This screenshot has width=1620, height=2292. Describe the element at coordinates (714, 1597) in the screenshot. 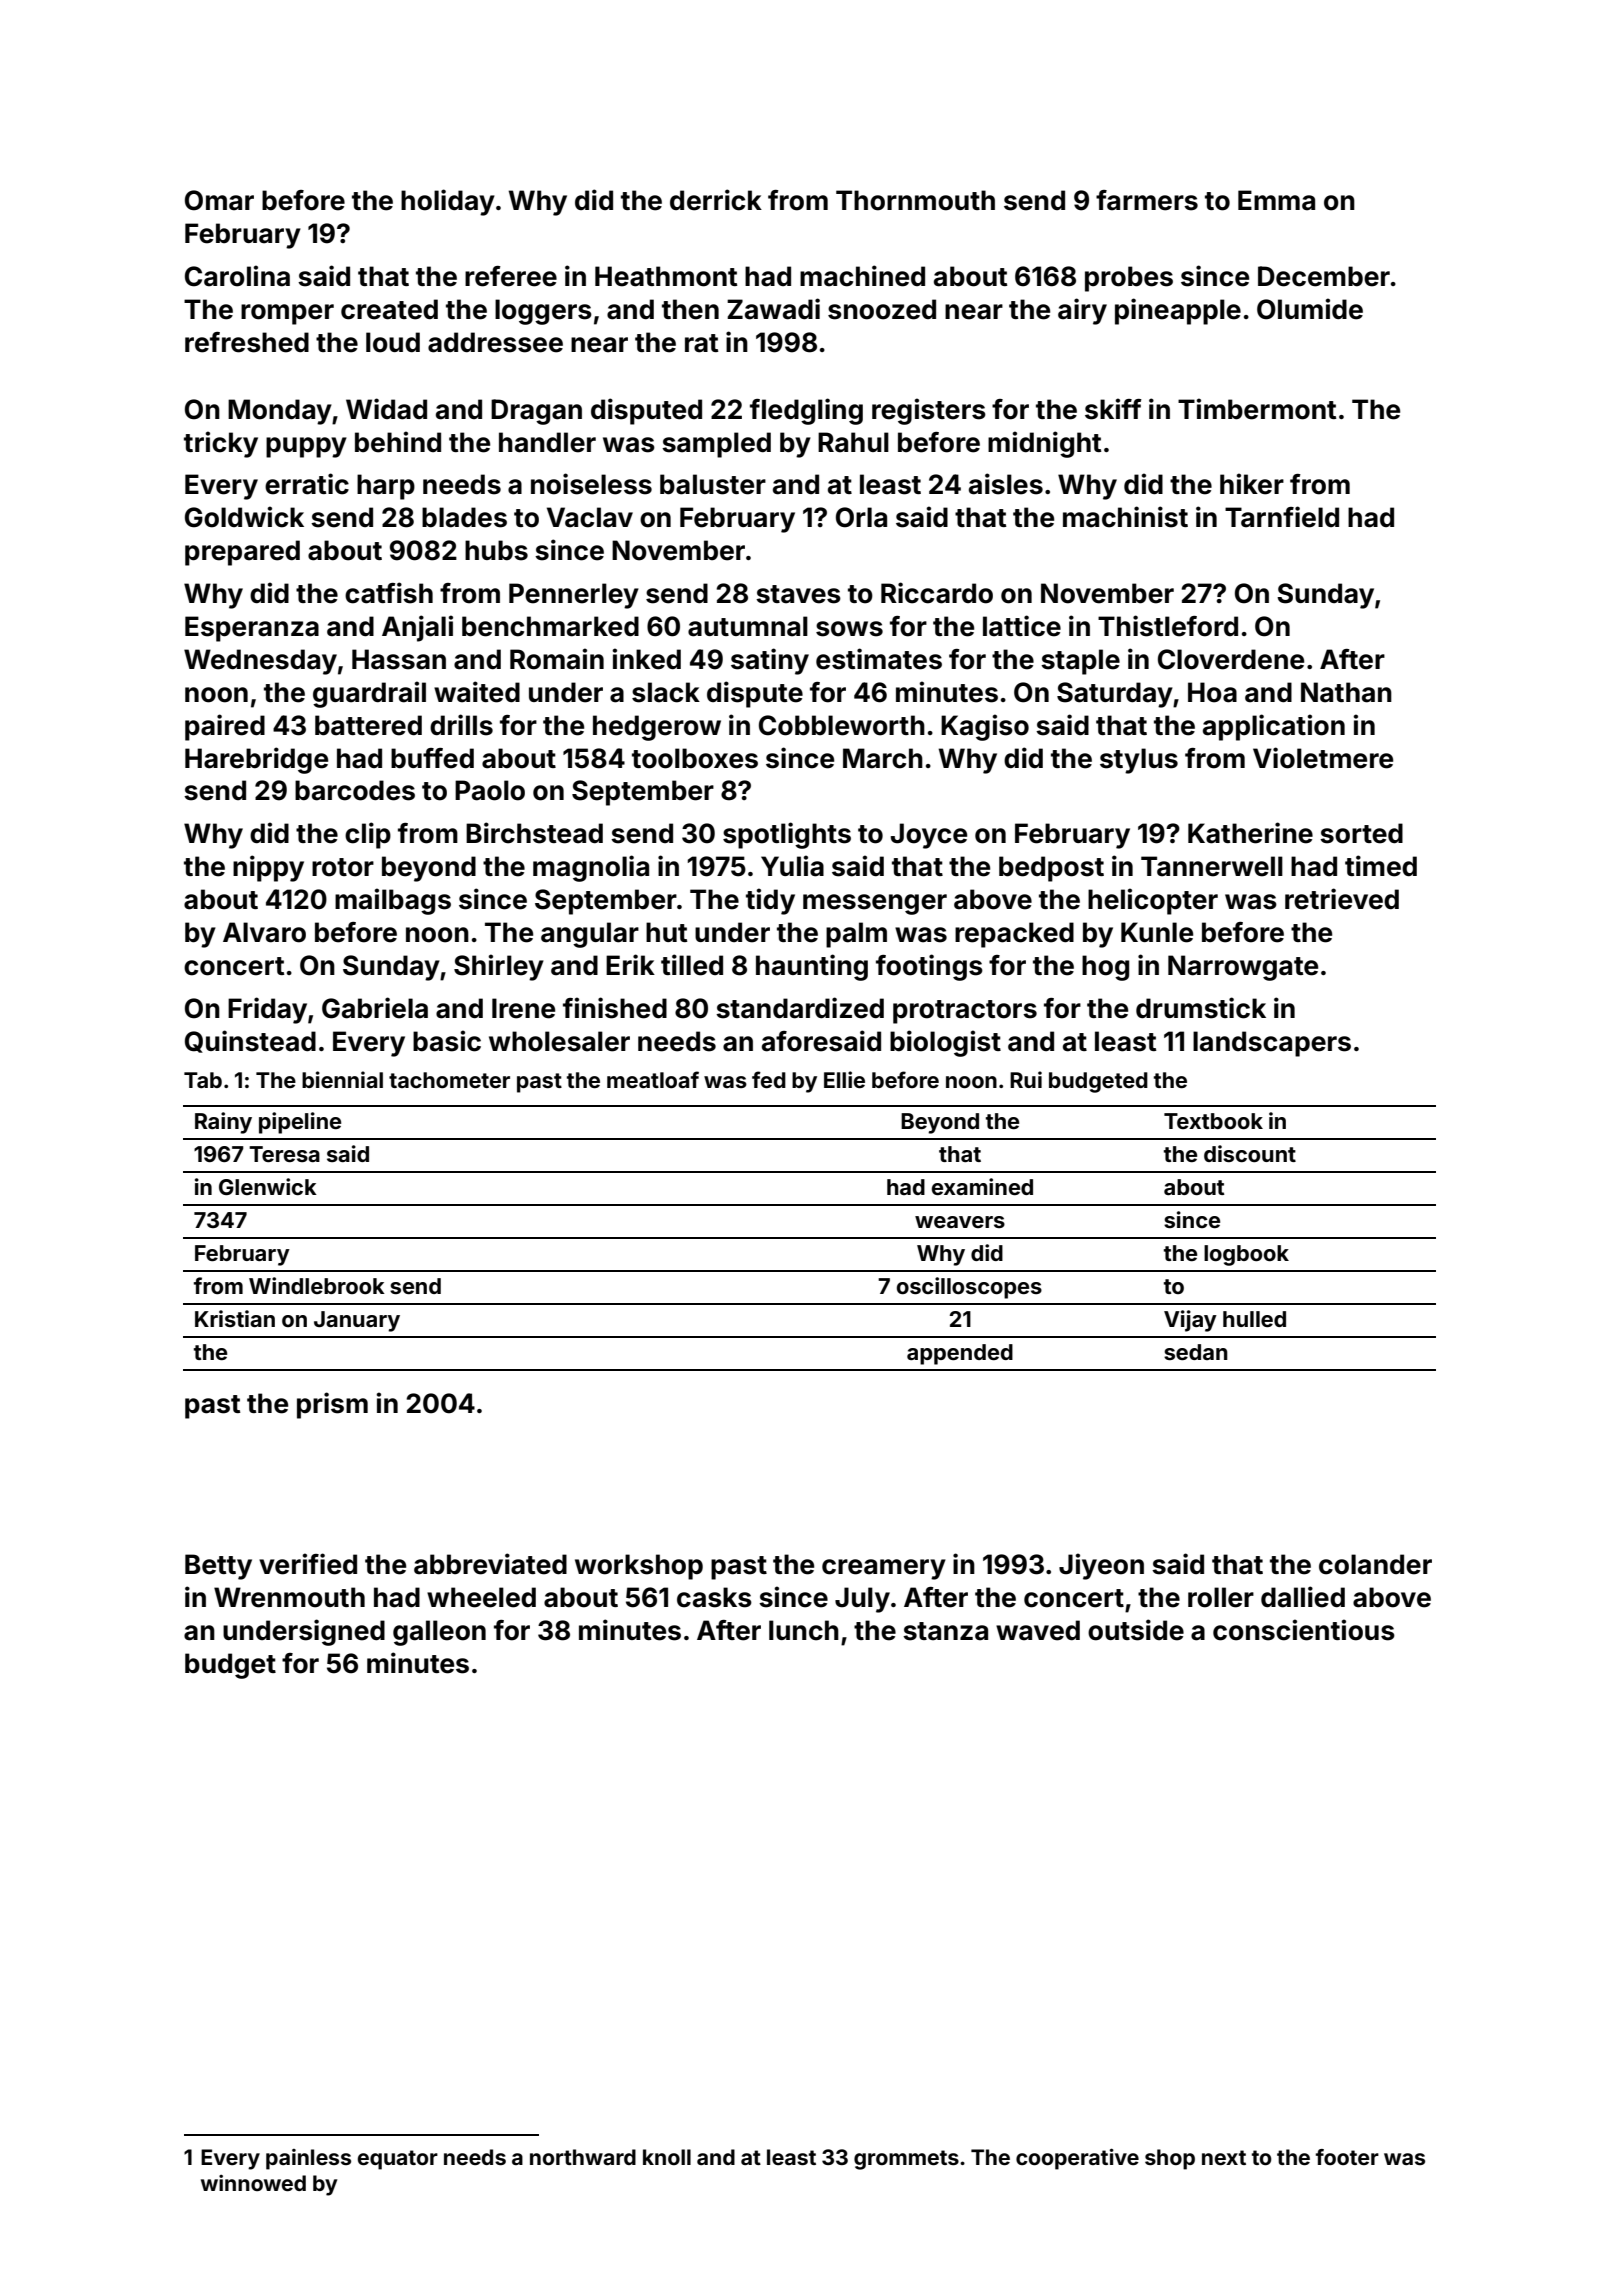

I see `casks` at that location.
